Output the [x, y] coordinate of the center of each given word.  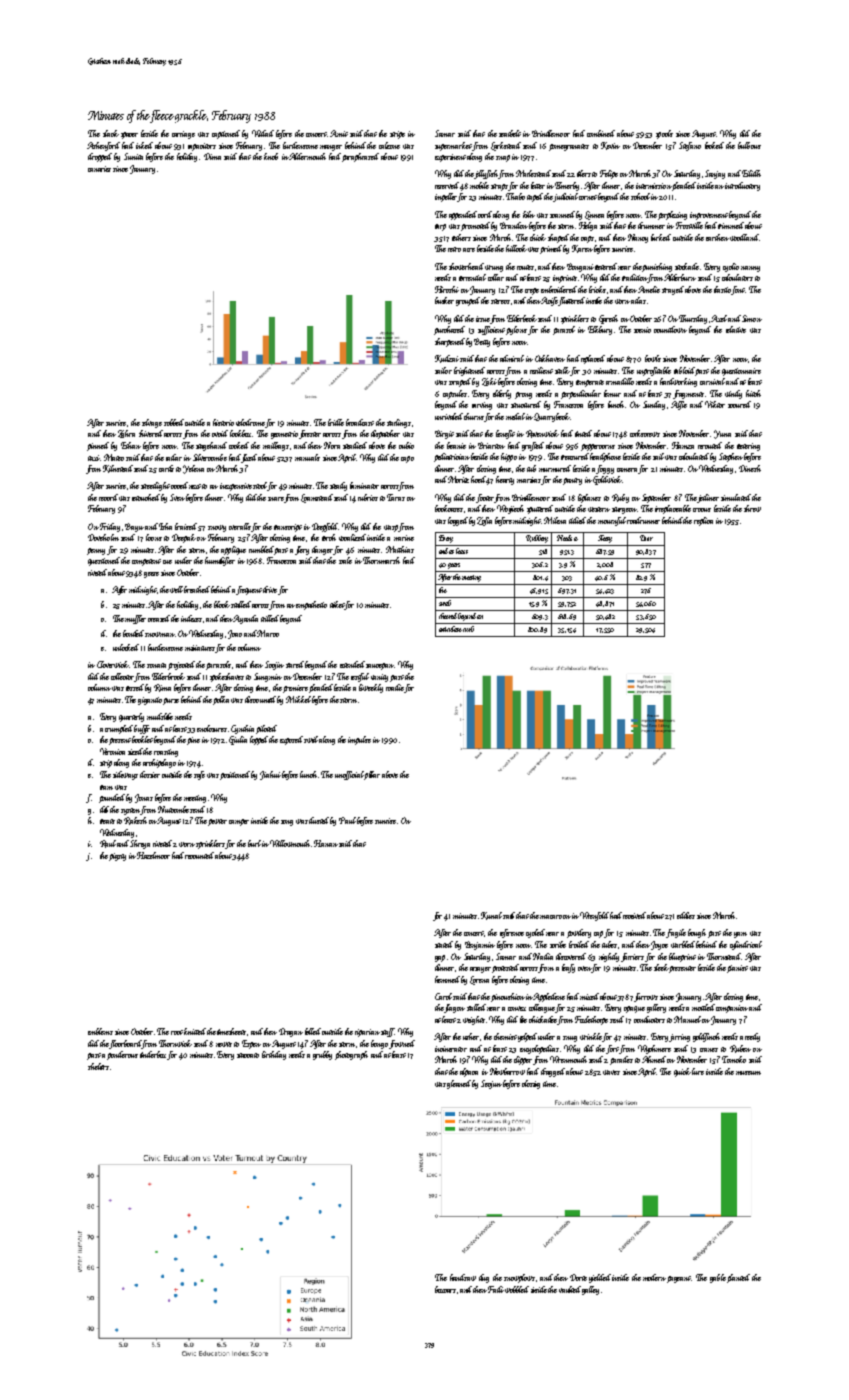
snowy [217, 528]
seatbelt [510, 133]
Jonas [144, 798]
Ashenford [103, 146]
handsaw [463, 1277]
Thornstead [724, 956]
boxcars [445, 1289]
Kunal [491, 916]
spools [664, 134]
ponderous [122, 1055]
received [635, 915]
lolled [313, 1031]
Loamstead [317, 498]
